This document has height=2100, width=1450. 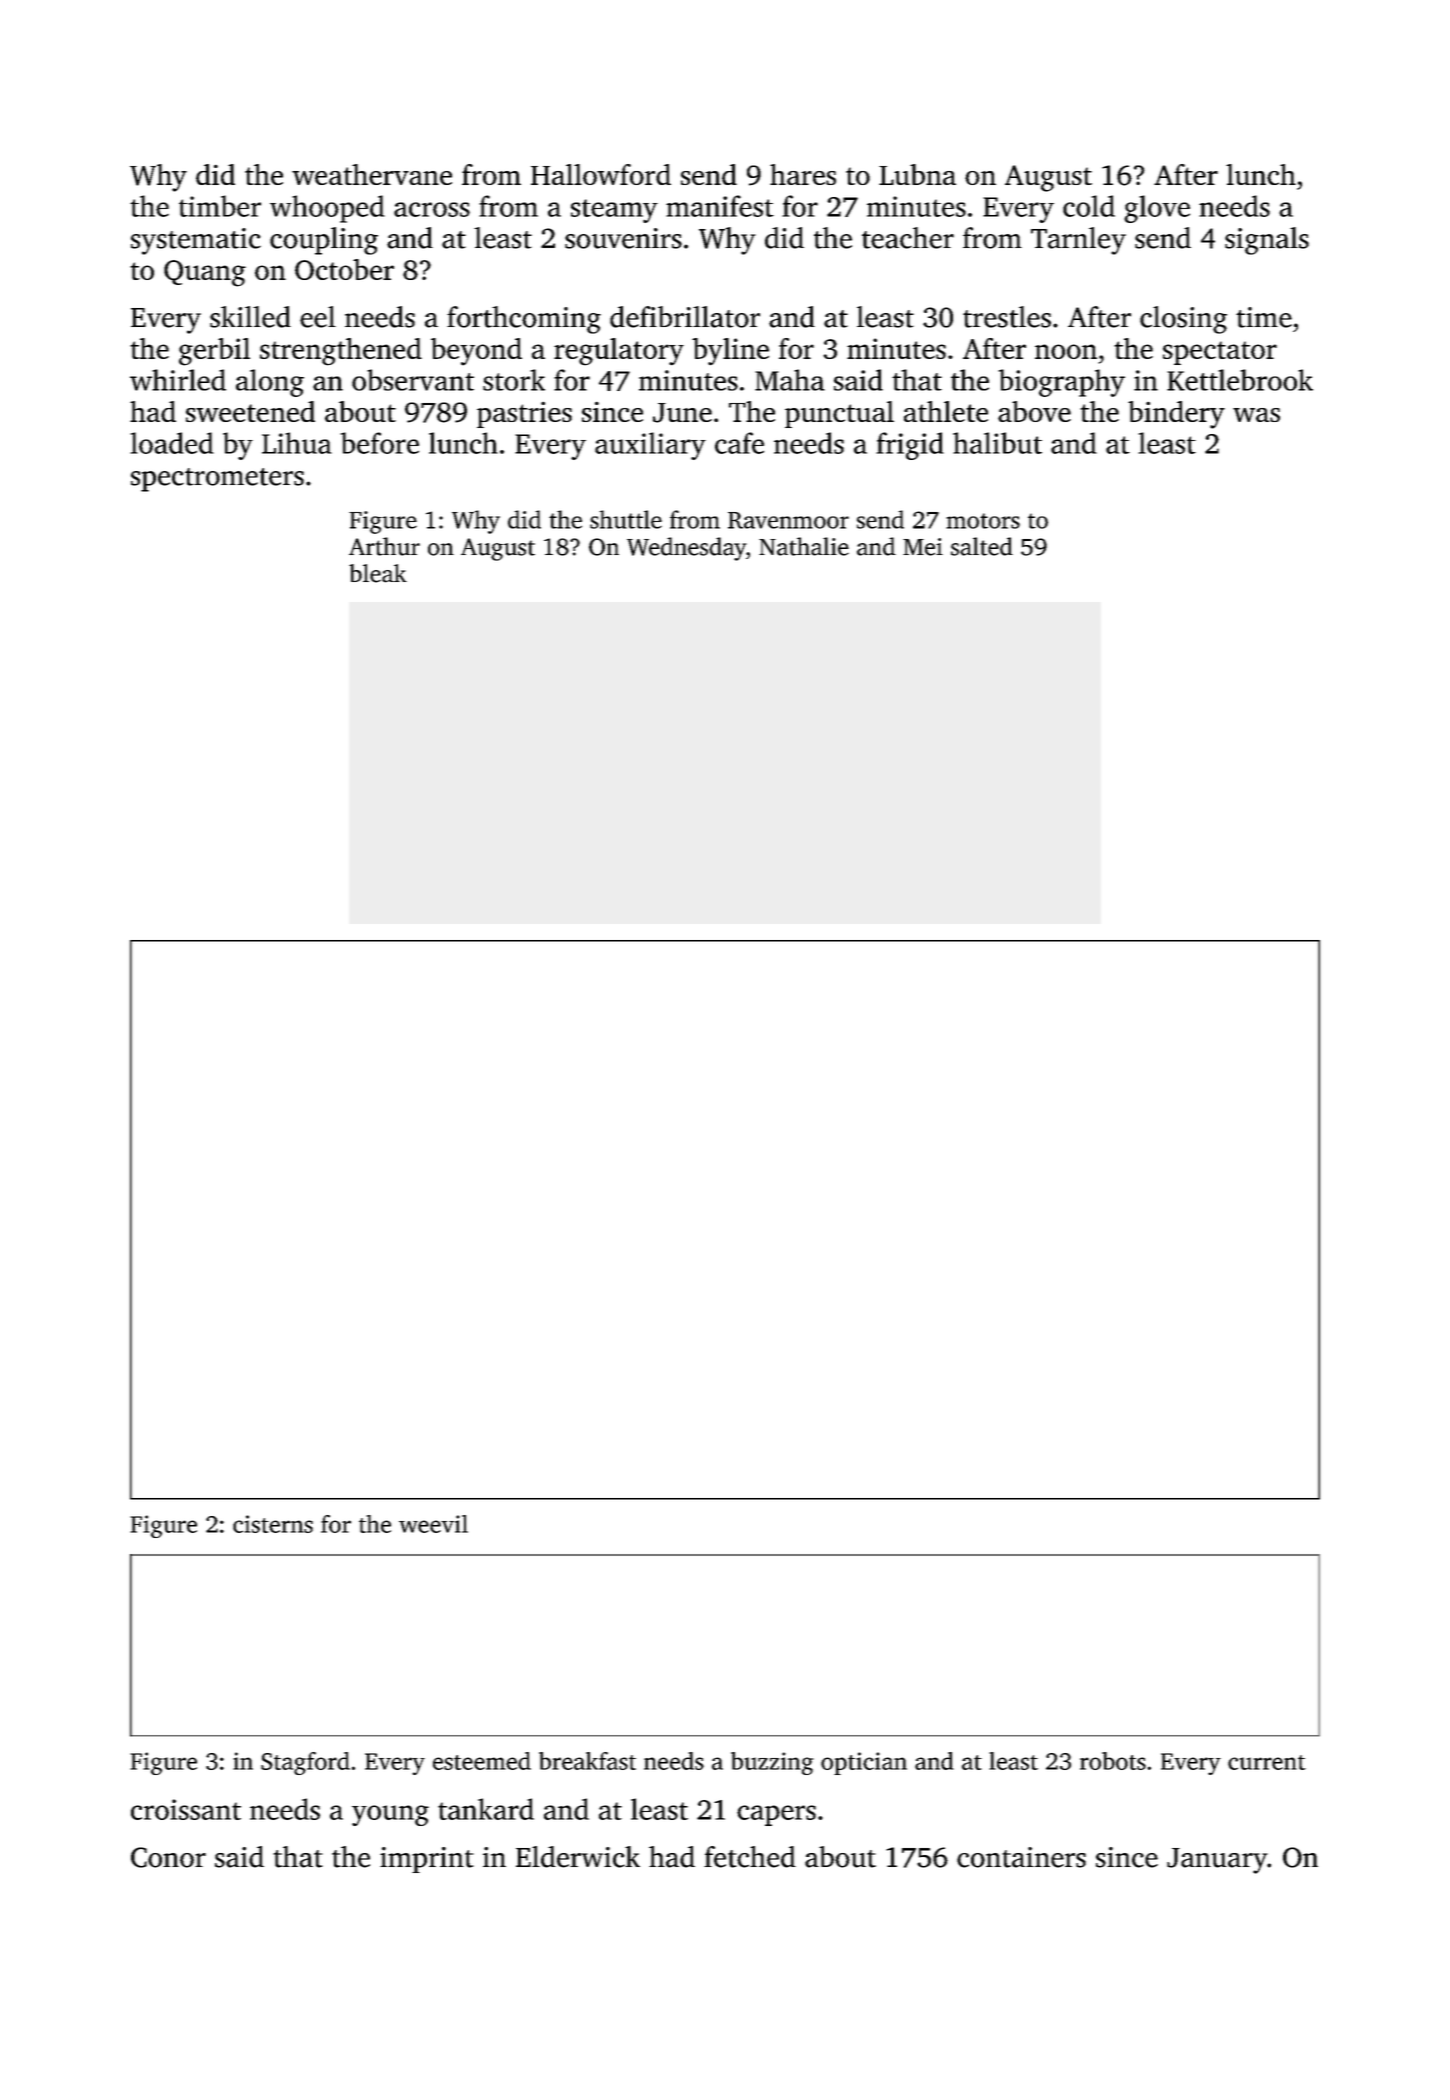 I want to click on croissant, so click(x=186, y=1809).
